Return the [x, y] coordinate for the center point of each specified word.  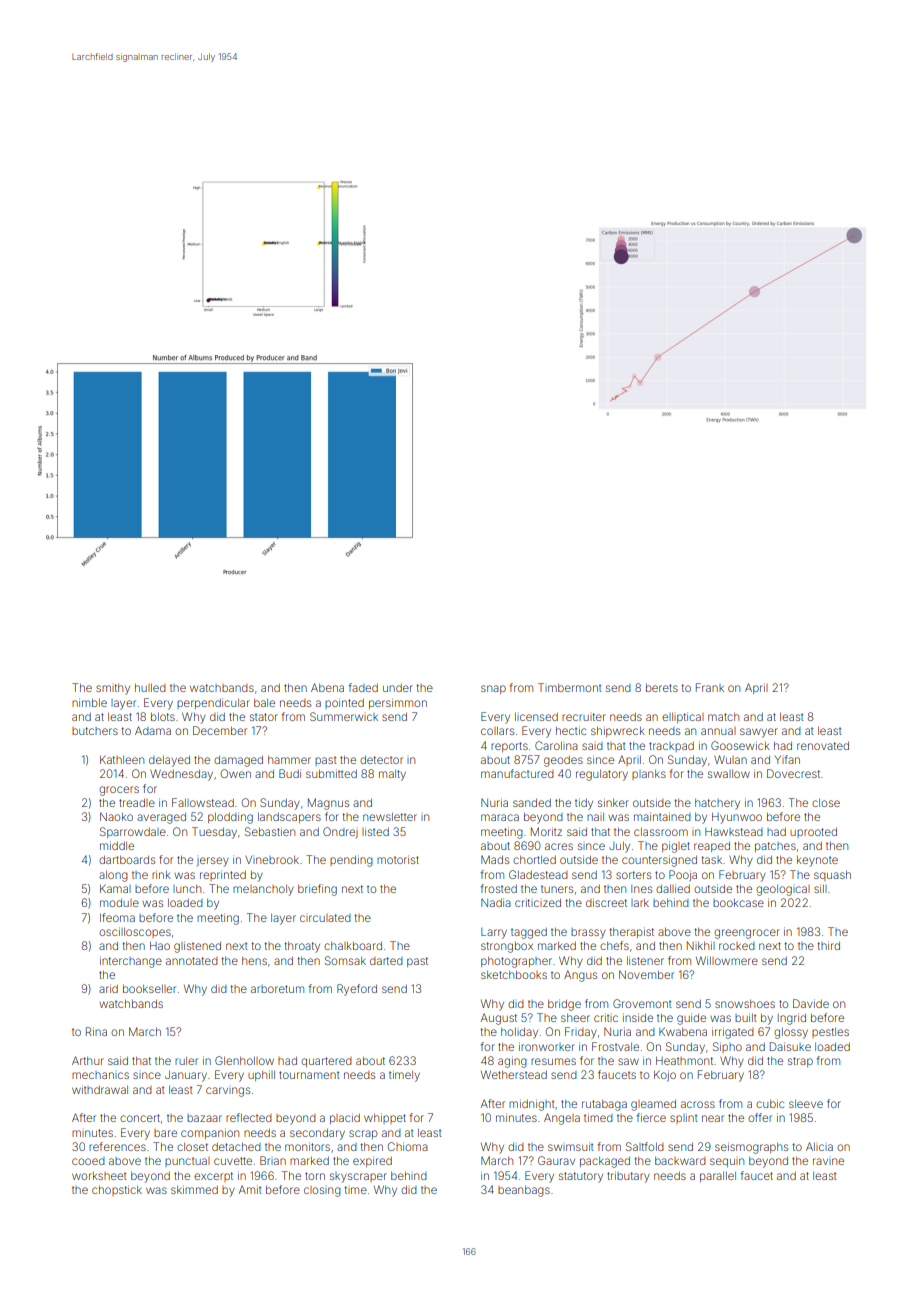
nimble [89, 702]
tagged [529, 933]
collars [497, 731]
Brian [273, 1160]
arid [108, 988]
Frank [710, 687]
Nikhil [701, 945]
